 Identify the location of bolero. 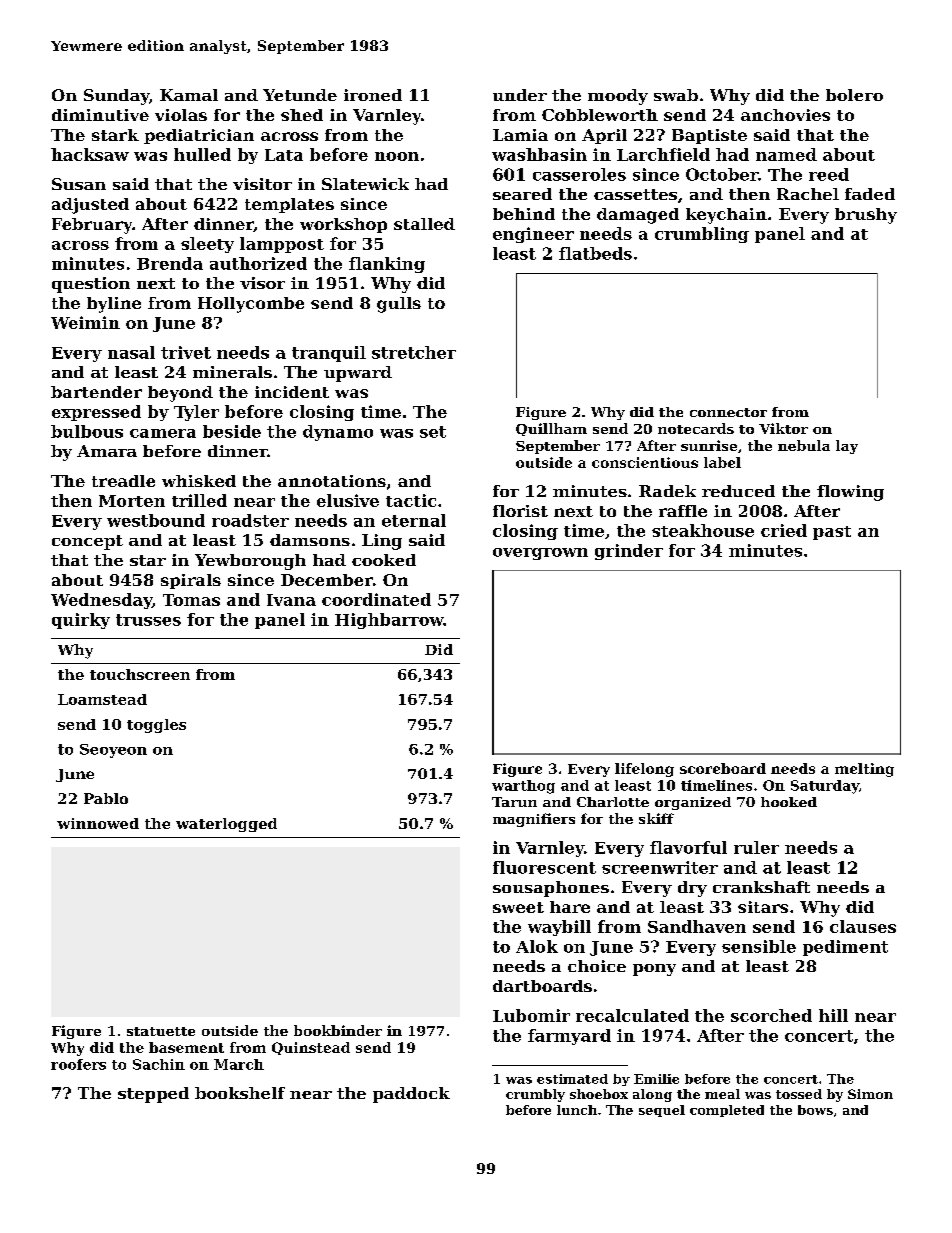
(854, 95).
